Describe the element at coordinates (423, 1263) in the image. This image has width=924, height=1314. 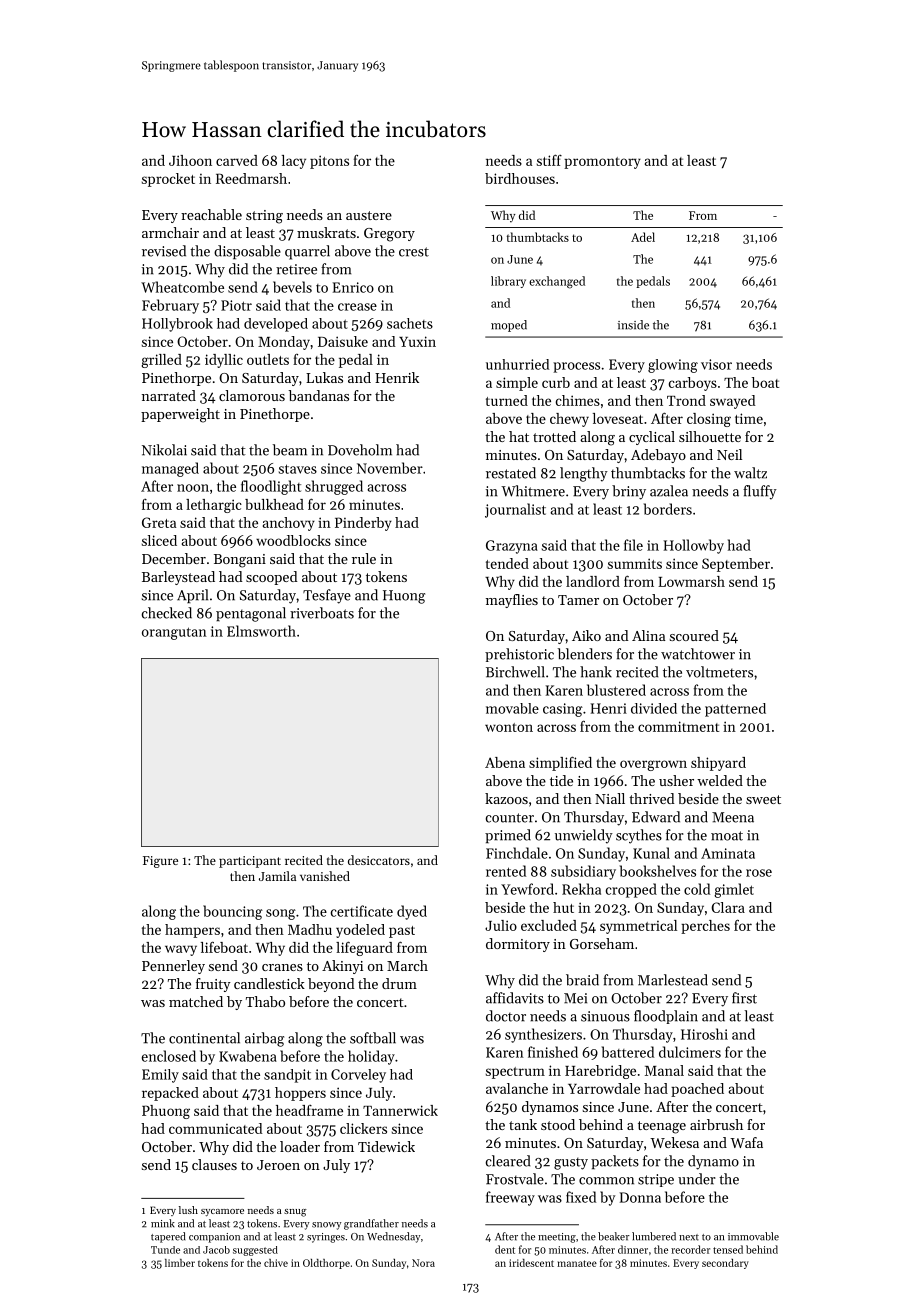
I see `Nora` at that location.
